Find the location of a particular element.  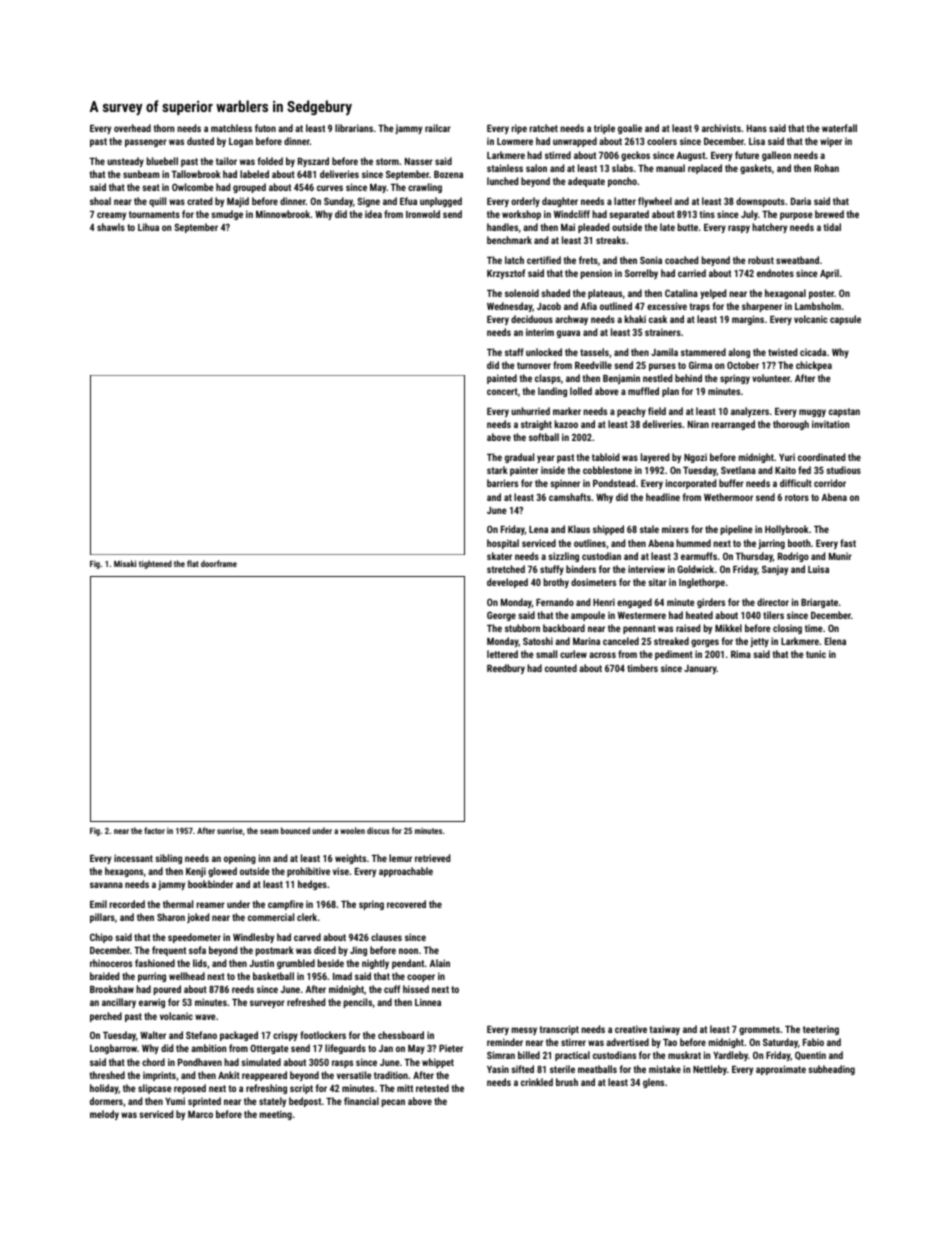

meeting is located at coordinates (276, 1115).
